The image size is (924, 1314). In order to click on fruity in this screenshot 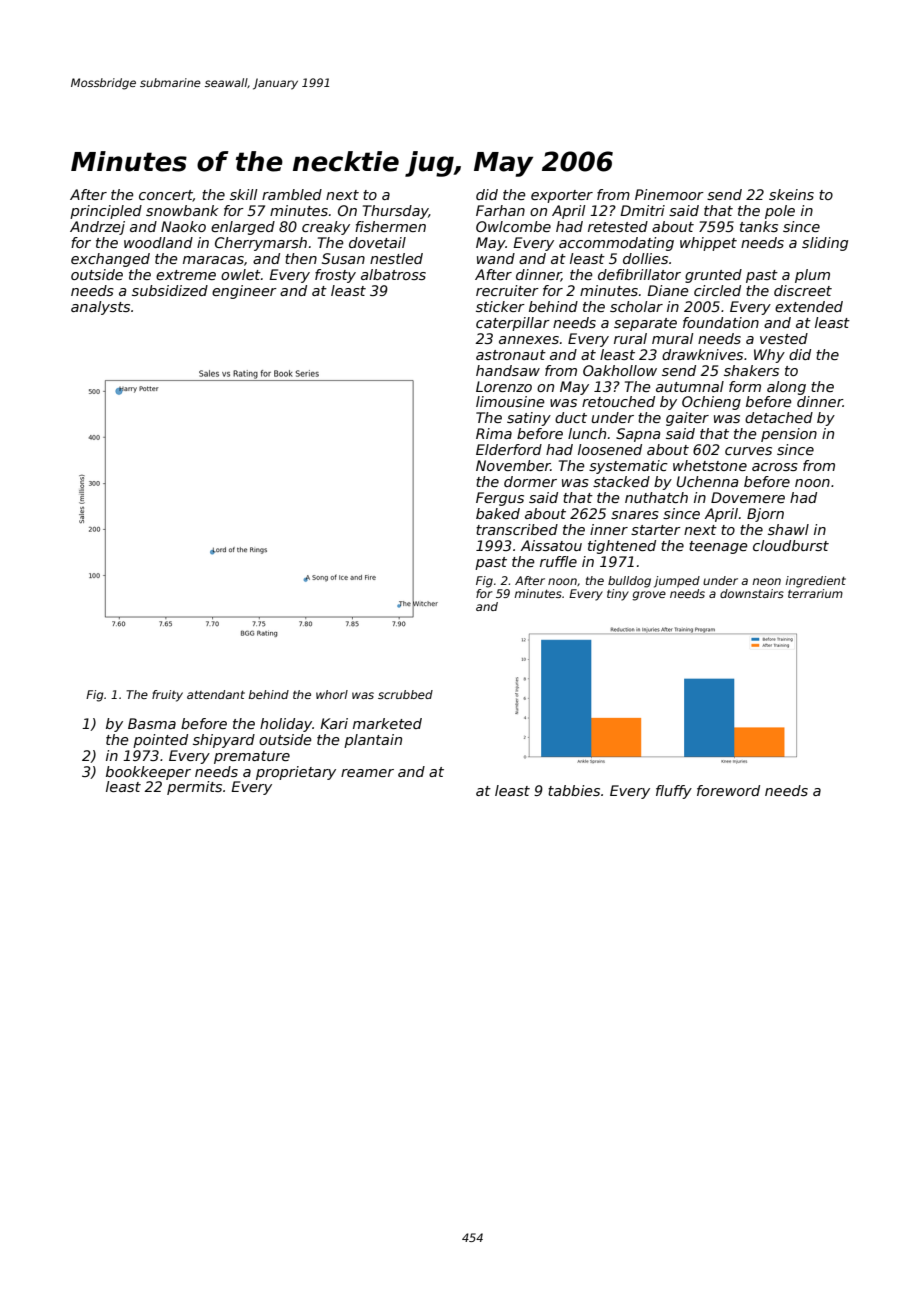, I will do `click(167, 696)`.
